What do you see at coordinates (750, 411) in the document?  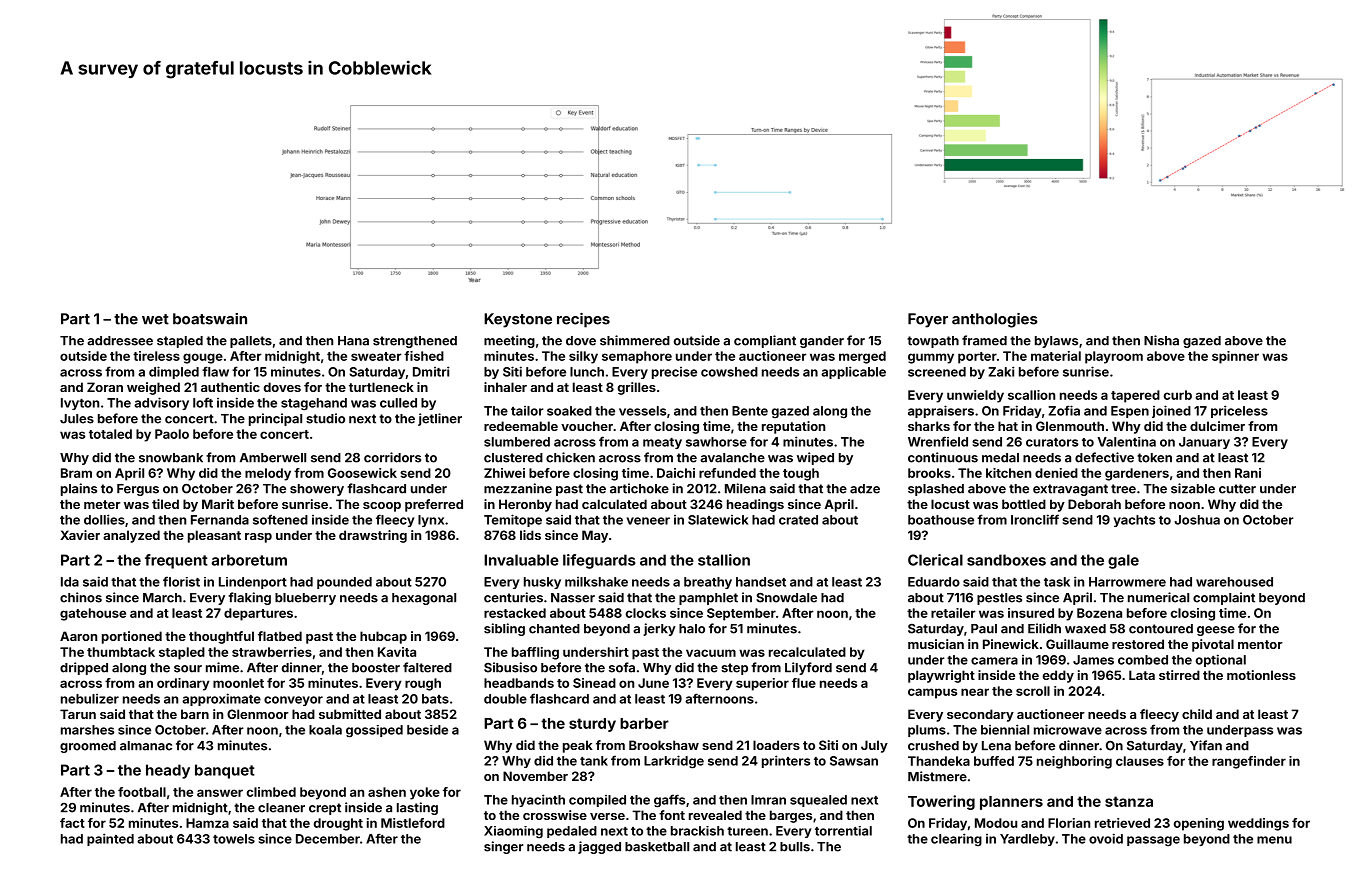 I see `Bente` at bounding box center [750, 411].
